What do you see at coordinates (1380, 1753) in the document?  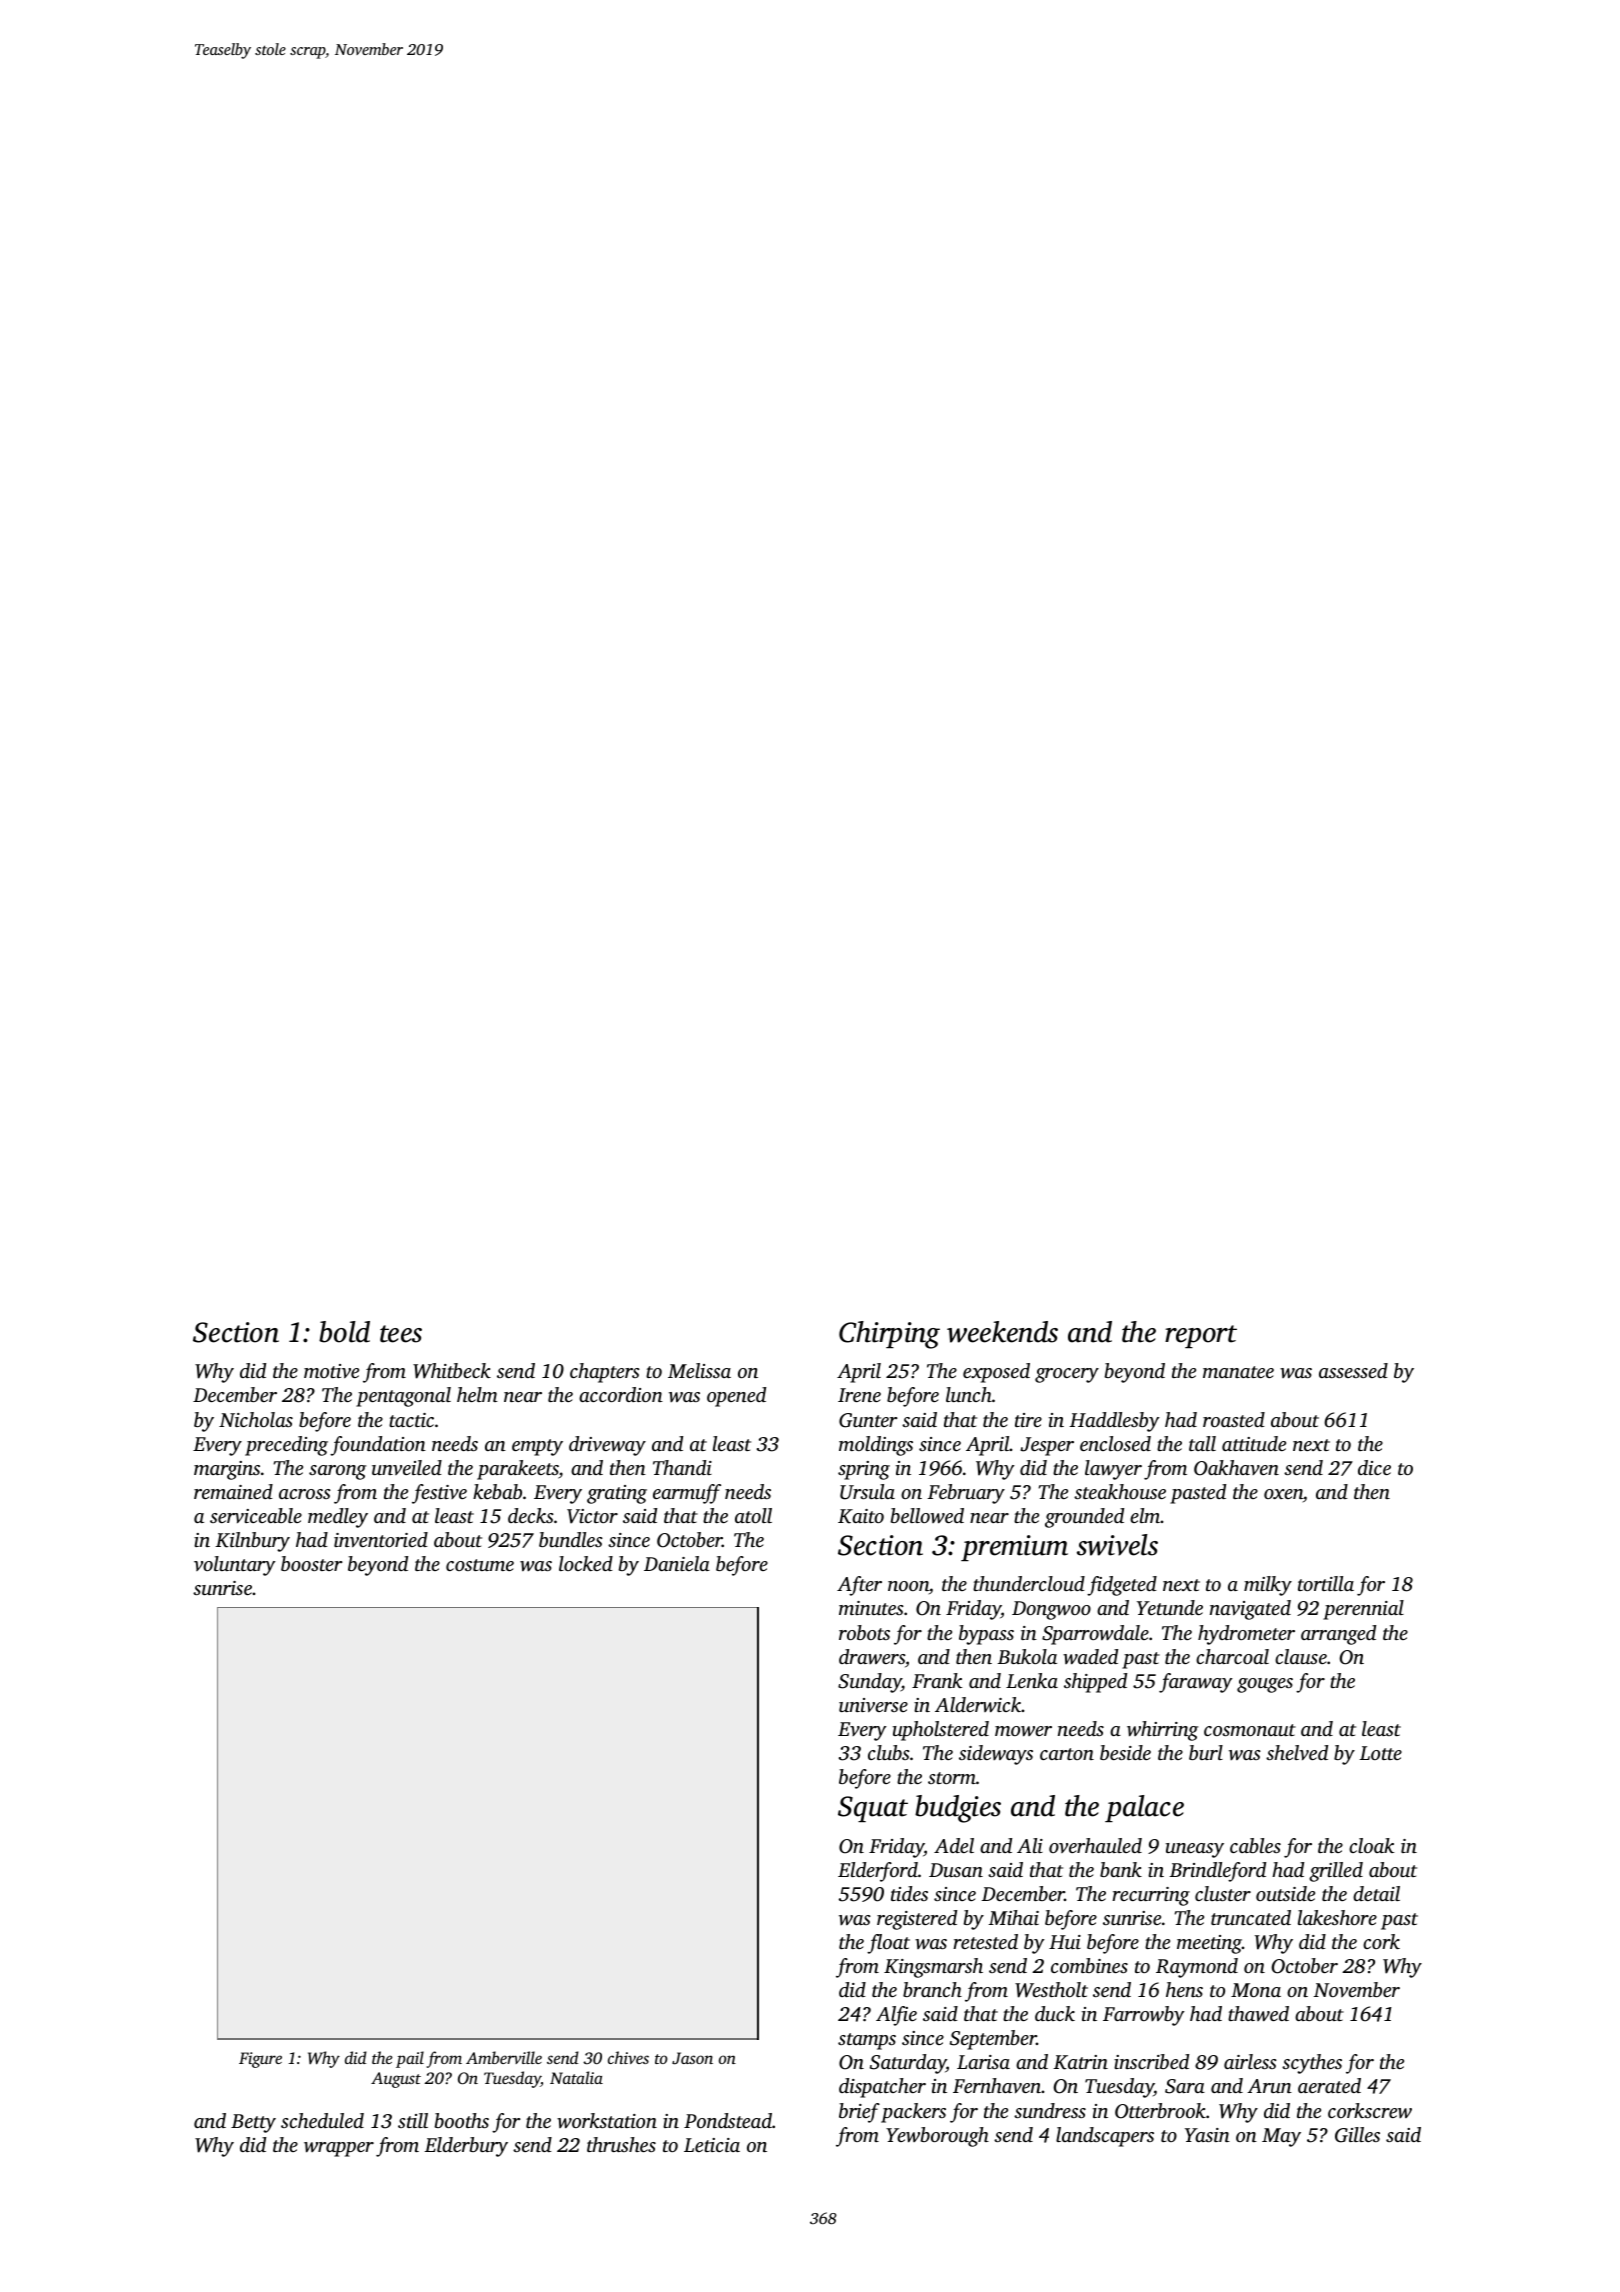 I see `Lotte` at bounding box center [1380, 1753].
